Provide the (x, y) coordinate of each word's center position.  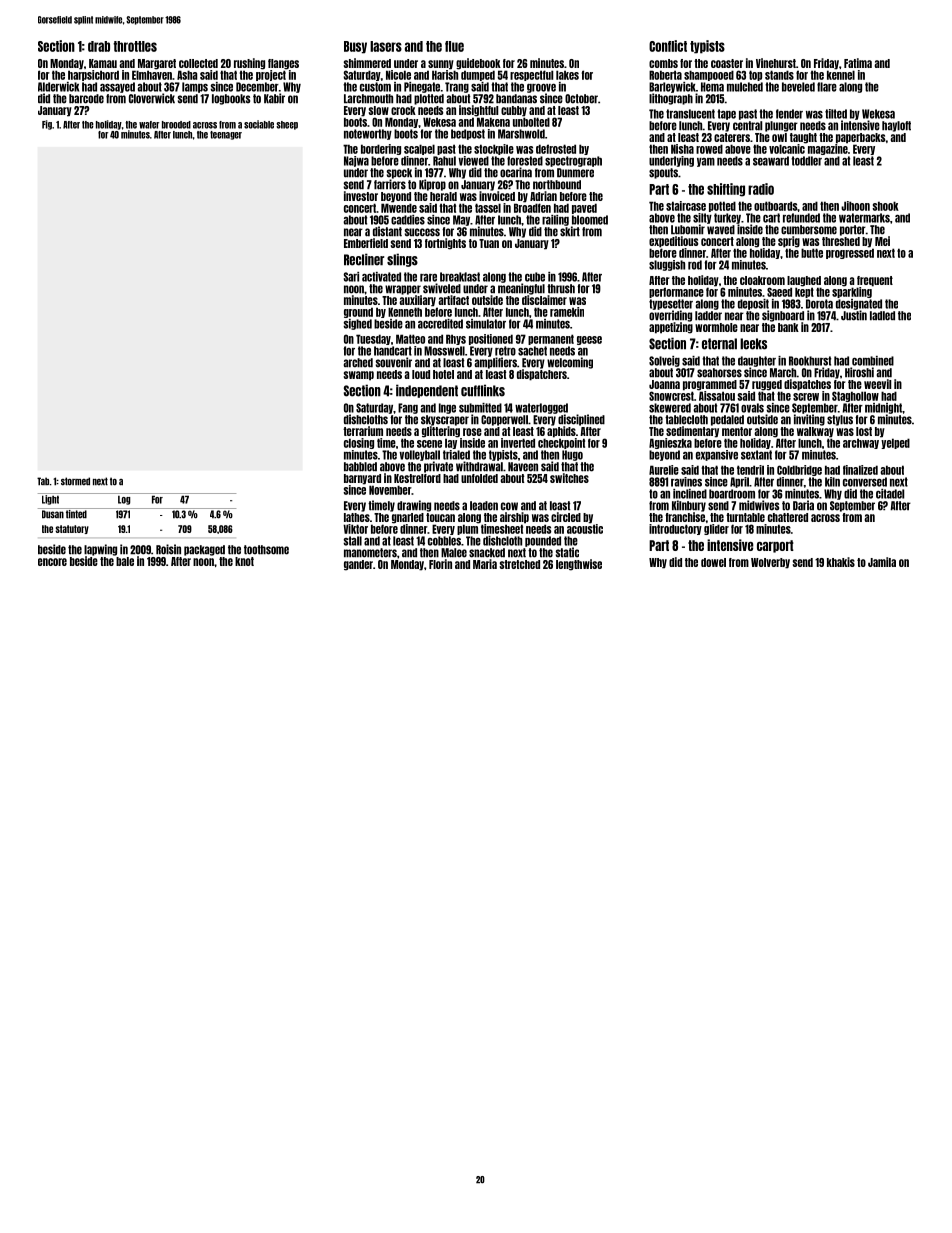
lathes (357, 517)
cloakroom (762, 280)
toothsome (266, 550)
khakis (841, 562)
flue (454, 46)
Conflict (668, 46)
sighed (357, 324)
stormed (75, 481)
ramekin (567, 312)
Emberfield (366, 243)
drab (99, 46)
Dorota (819, 304)
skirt (570, 231)
